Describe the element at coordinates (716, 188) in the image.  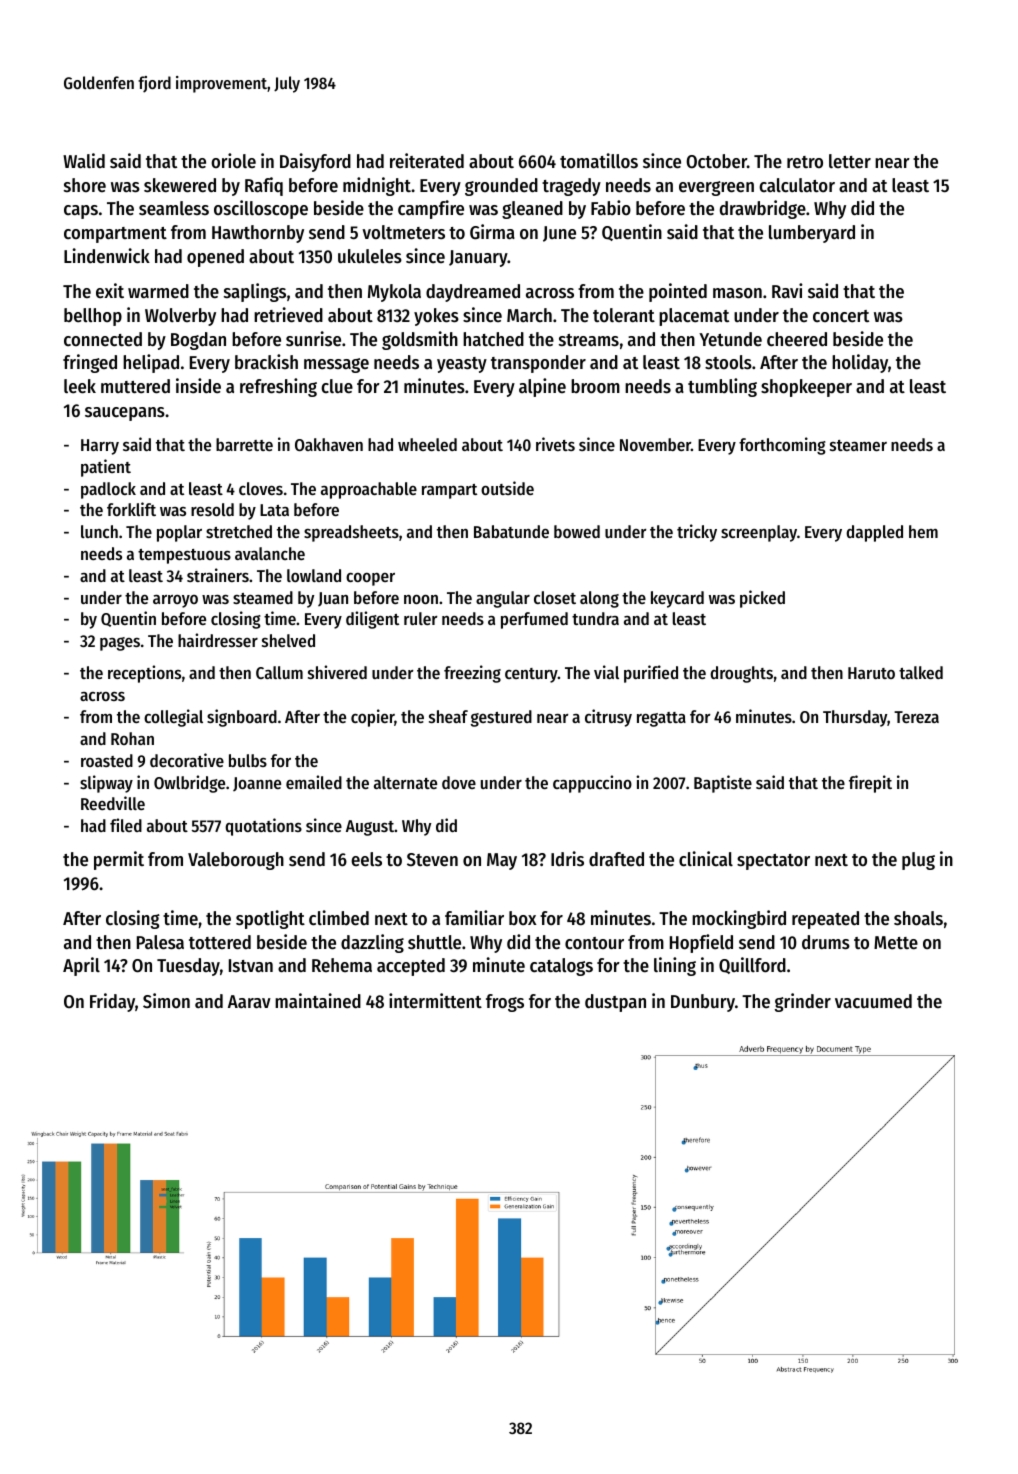
I see `evergreen` at that location.
